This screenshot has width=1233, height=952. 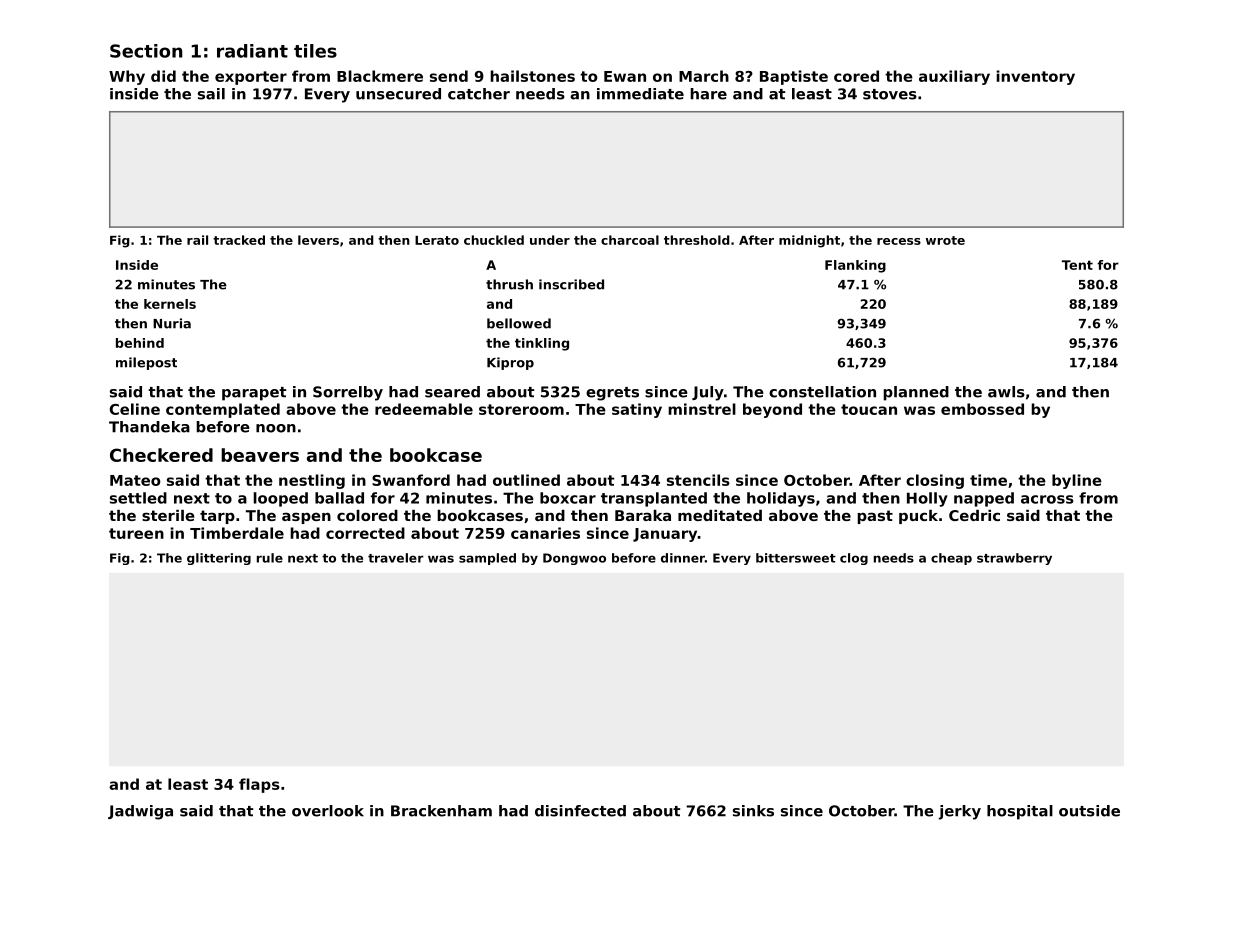 What do you see at coordinates (140, 812) in the screenshot?
I see `Jadwiga` at bounding box center [140, 812].
